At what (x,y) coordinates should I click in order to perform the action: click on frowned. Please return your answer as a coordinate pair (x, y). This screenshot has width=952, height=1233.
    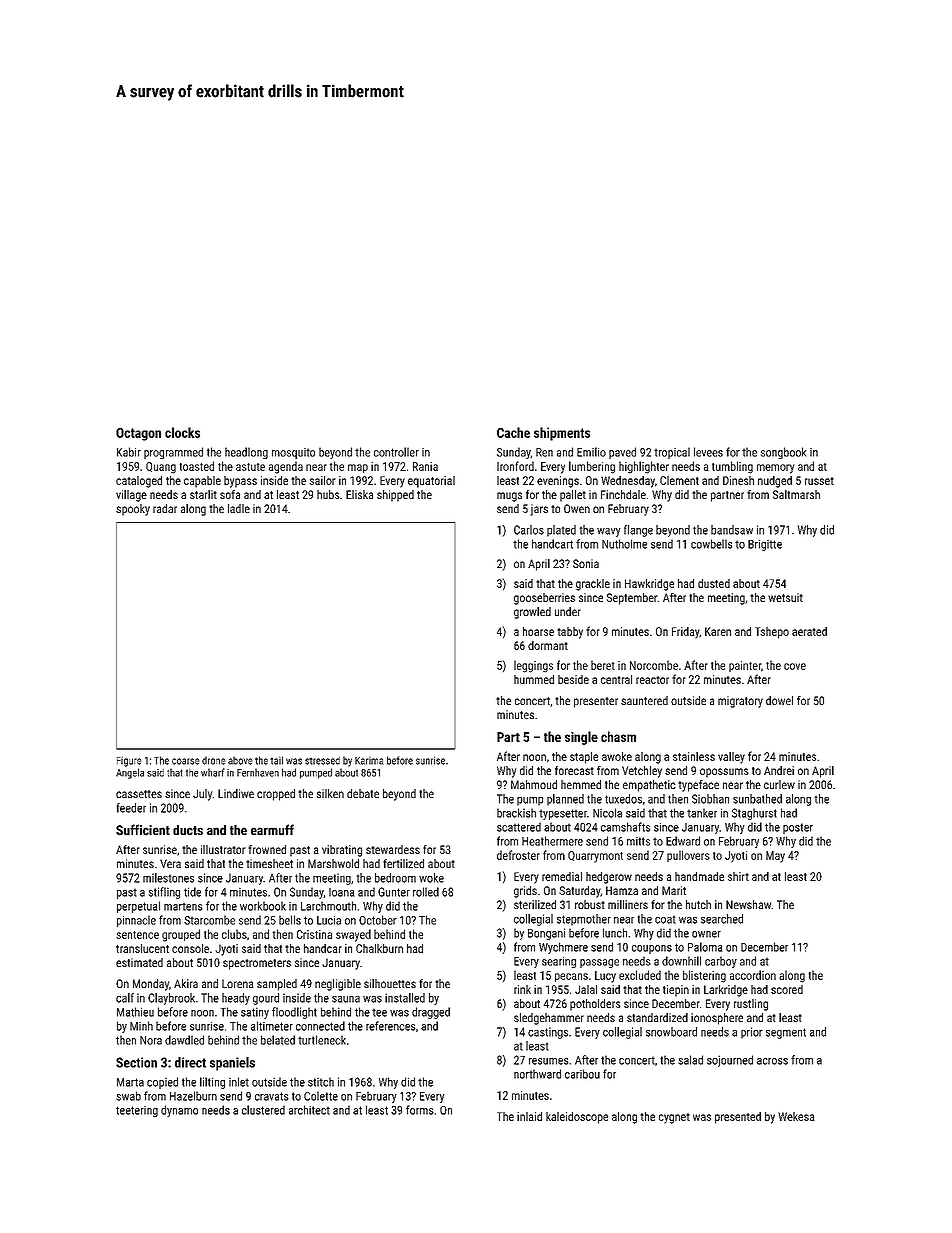
    Looking at the image, I should click on (267, 849).
